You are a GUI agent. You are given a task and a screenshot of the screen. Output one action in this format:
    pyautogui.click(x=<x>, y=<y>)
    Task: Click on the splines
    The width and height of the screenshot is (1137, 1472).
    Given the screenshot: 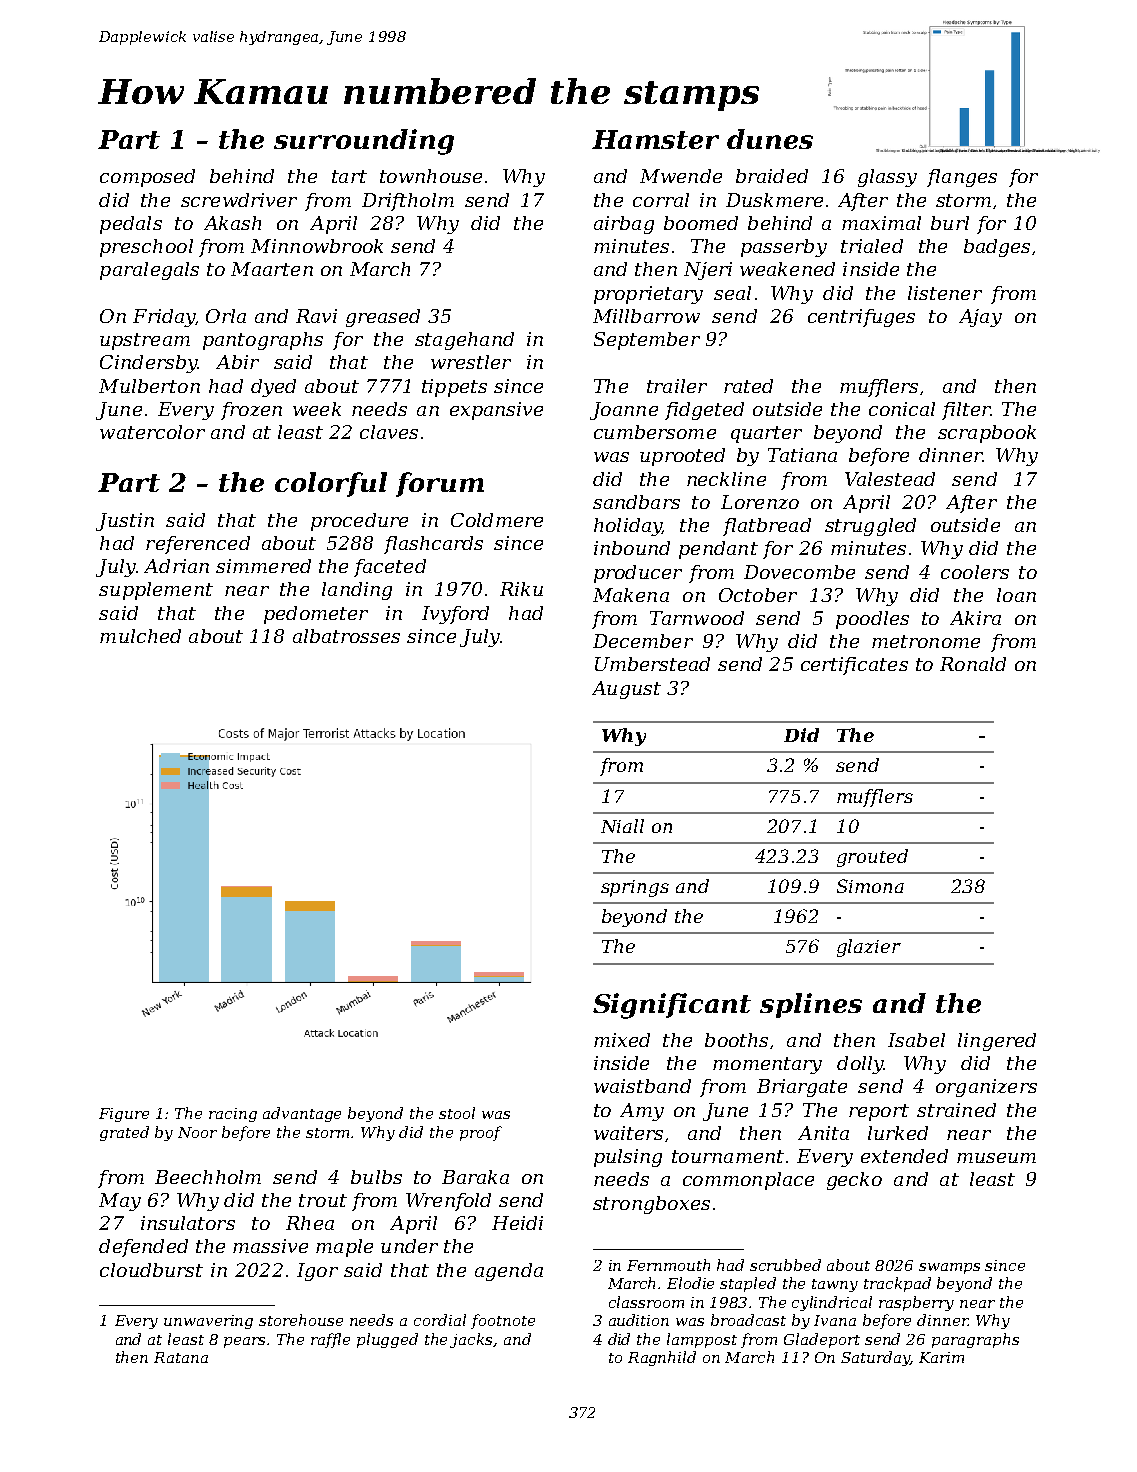 What is the action you would take?
    pyautogui.click(x=811, y=1005)
